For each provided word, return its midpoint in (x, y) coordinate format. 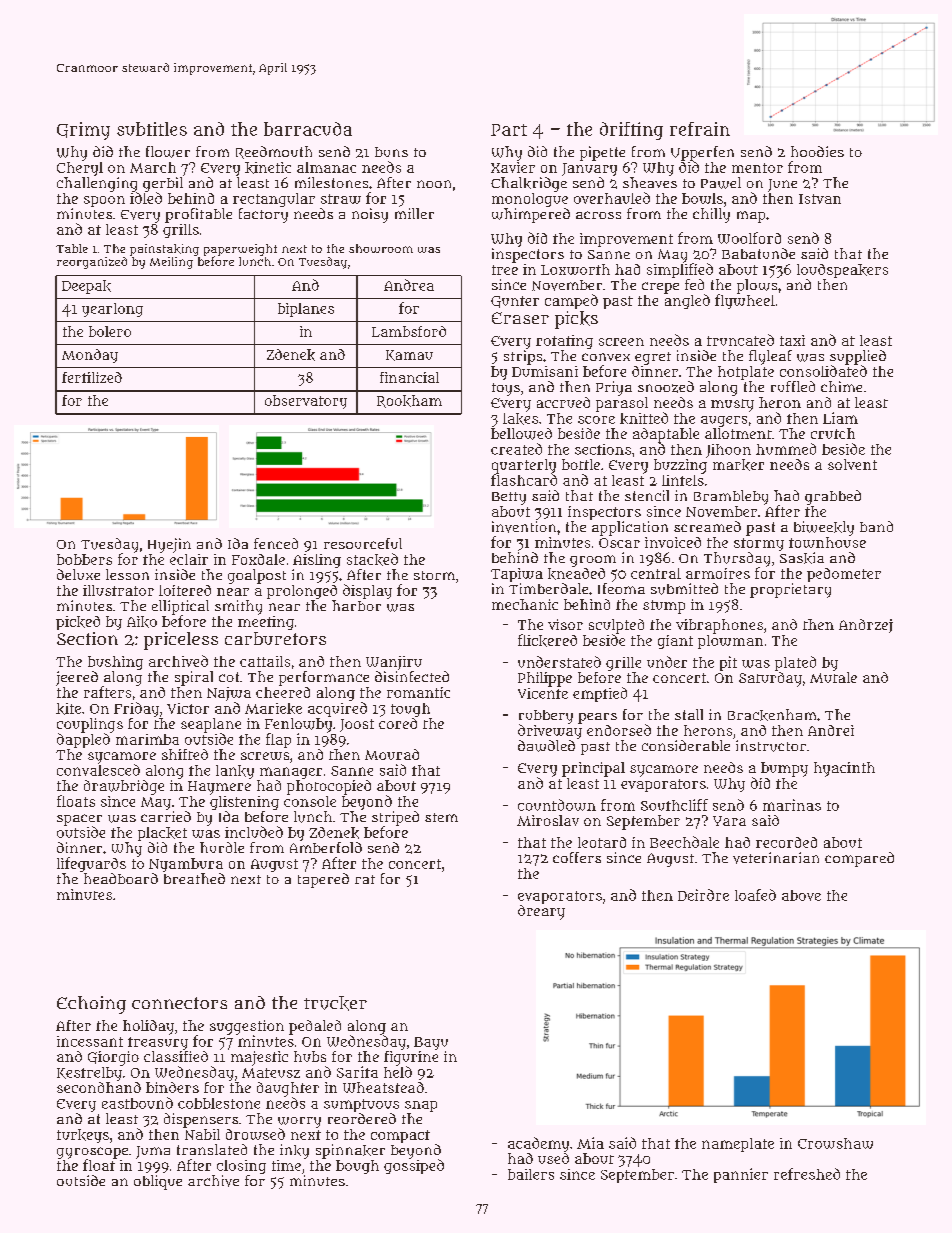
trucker (335, 1003)
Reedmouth (274, 152)
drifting (631, 131)
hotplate (746, 373)
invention (524, 527)
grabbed (833, 497)
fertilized (92, 377)
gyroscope (92, 1153)
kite (68, 709)
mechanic (525, 604)
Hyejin (169, 545)
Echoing (91, 1005)
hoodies (817, 151)
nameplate (738, 1145)
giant (675, 642)
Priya (614, 388)
